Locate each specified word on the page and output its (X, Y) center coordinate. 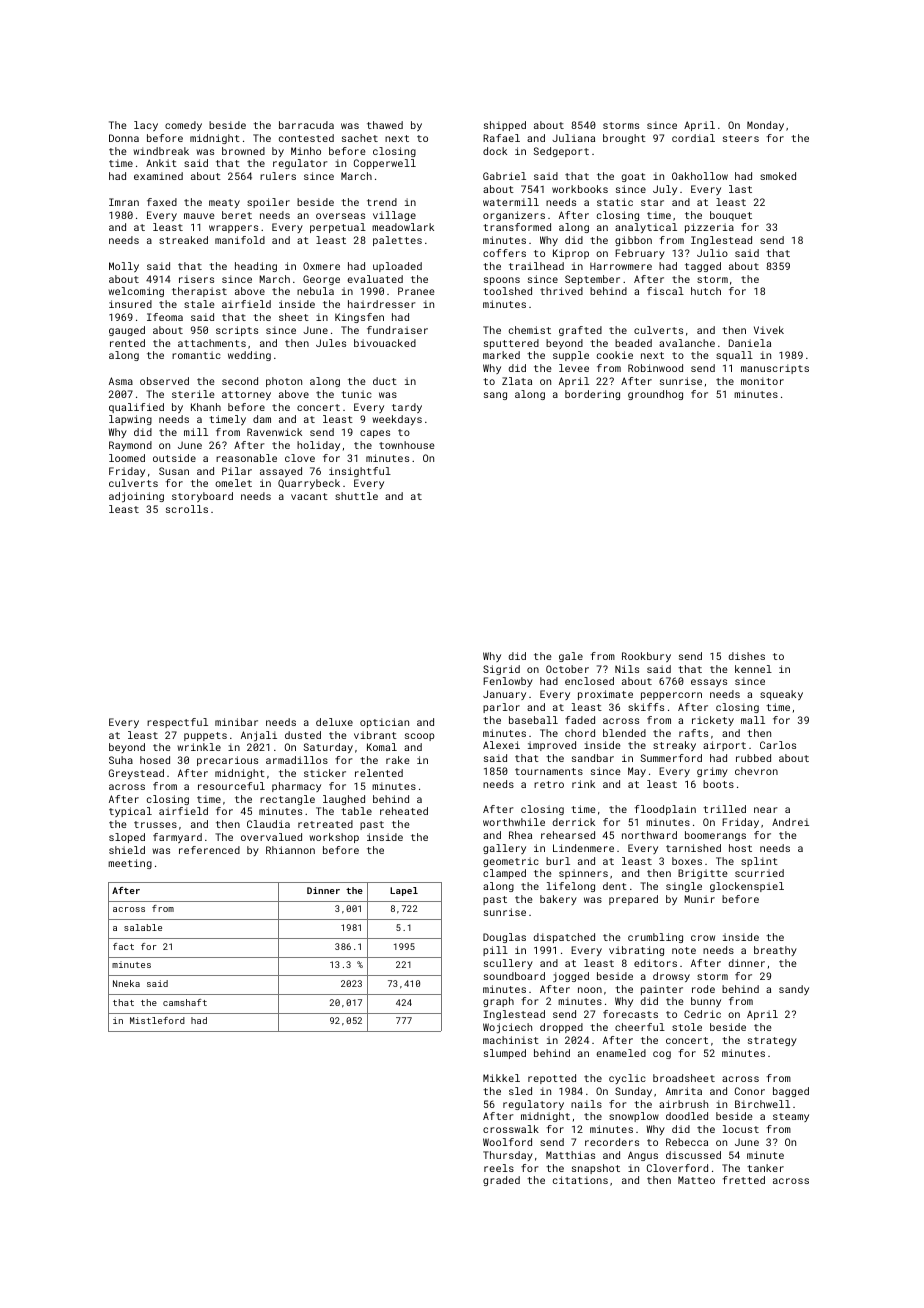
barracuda (306, 125)
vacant (309, 496)
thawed (385, 125)
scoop (420, 737)
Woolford (507, 1142)
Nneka (126, 983)
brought (624, 139)
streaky (674, 746)
